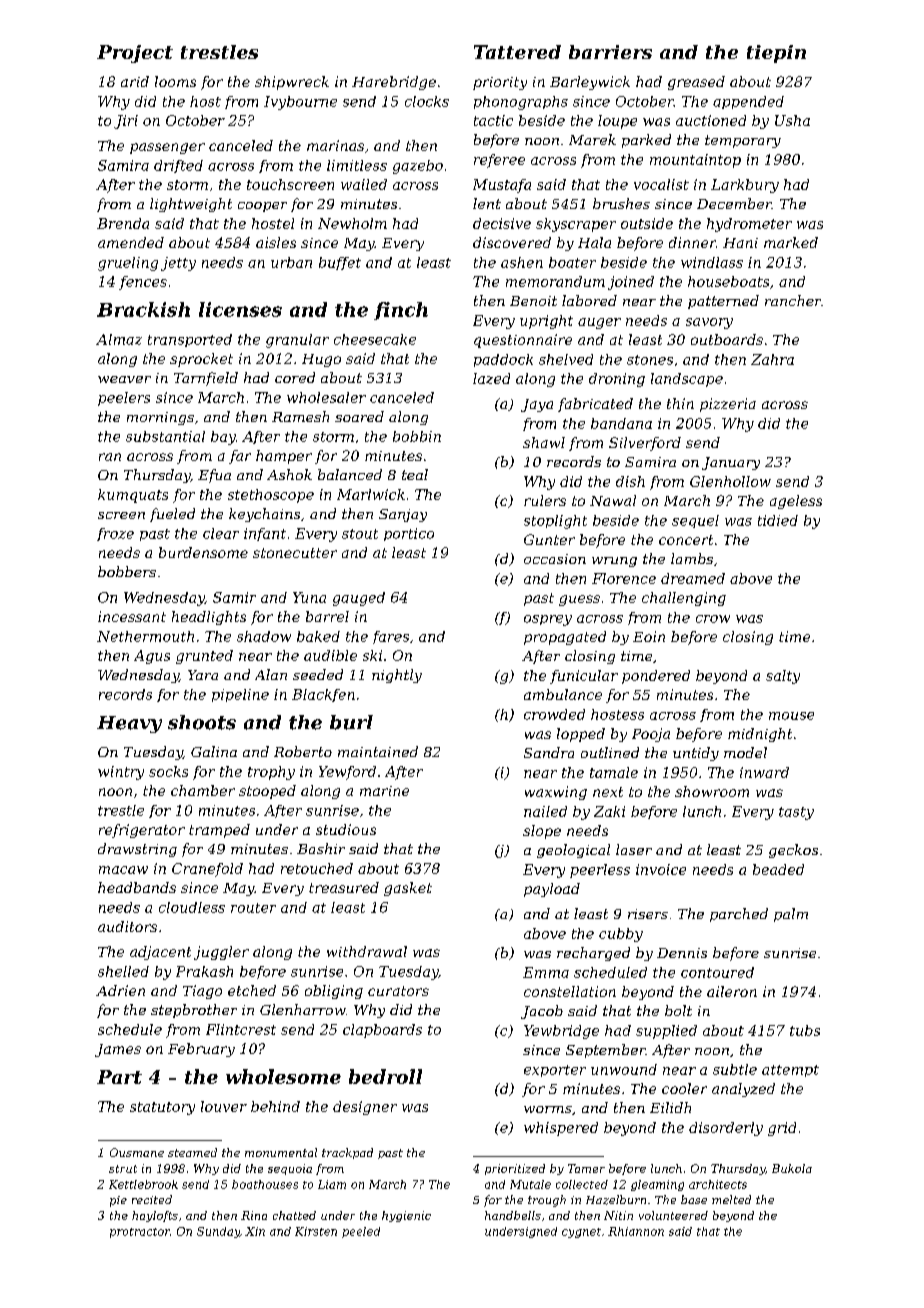  Describe the element at coordinates (617, 122) in the screenshot. I see `loupe` at that location.
